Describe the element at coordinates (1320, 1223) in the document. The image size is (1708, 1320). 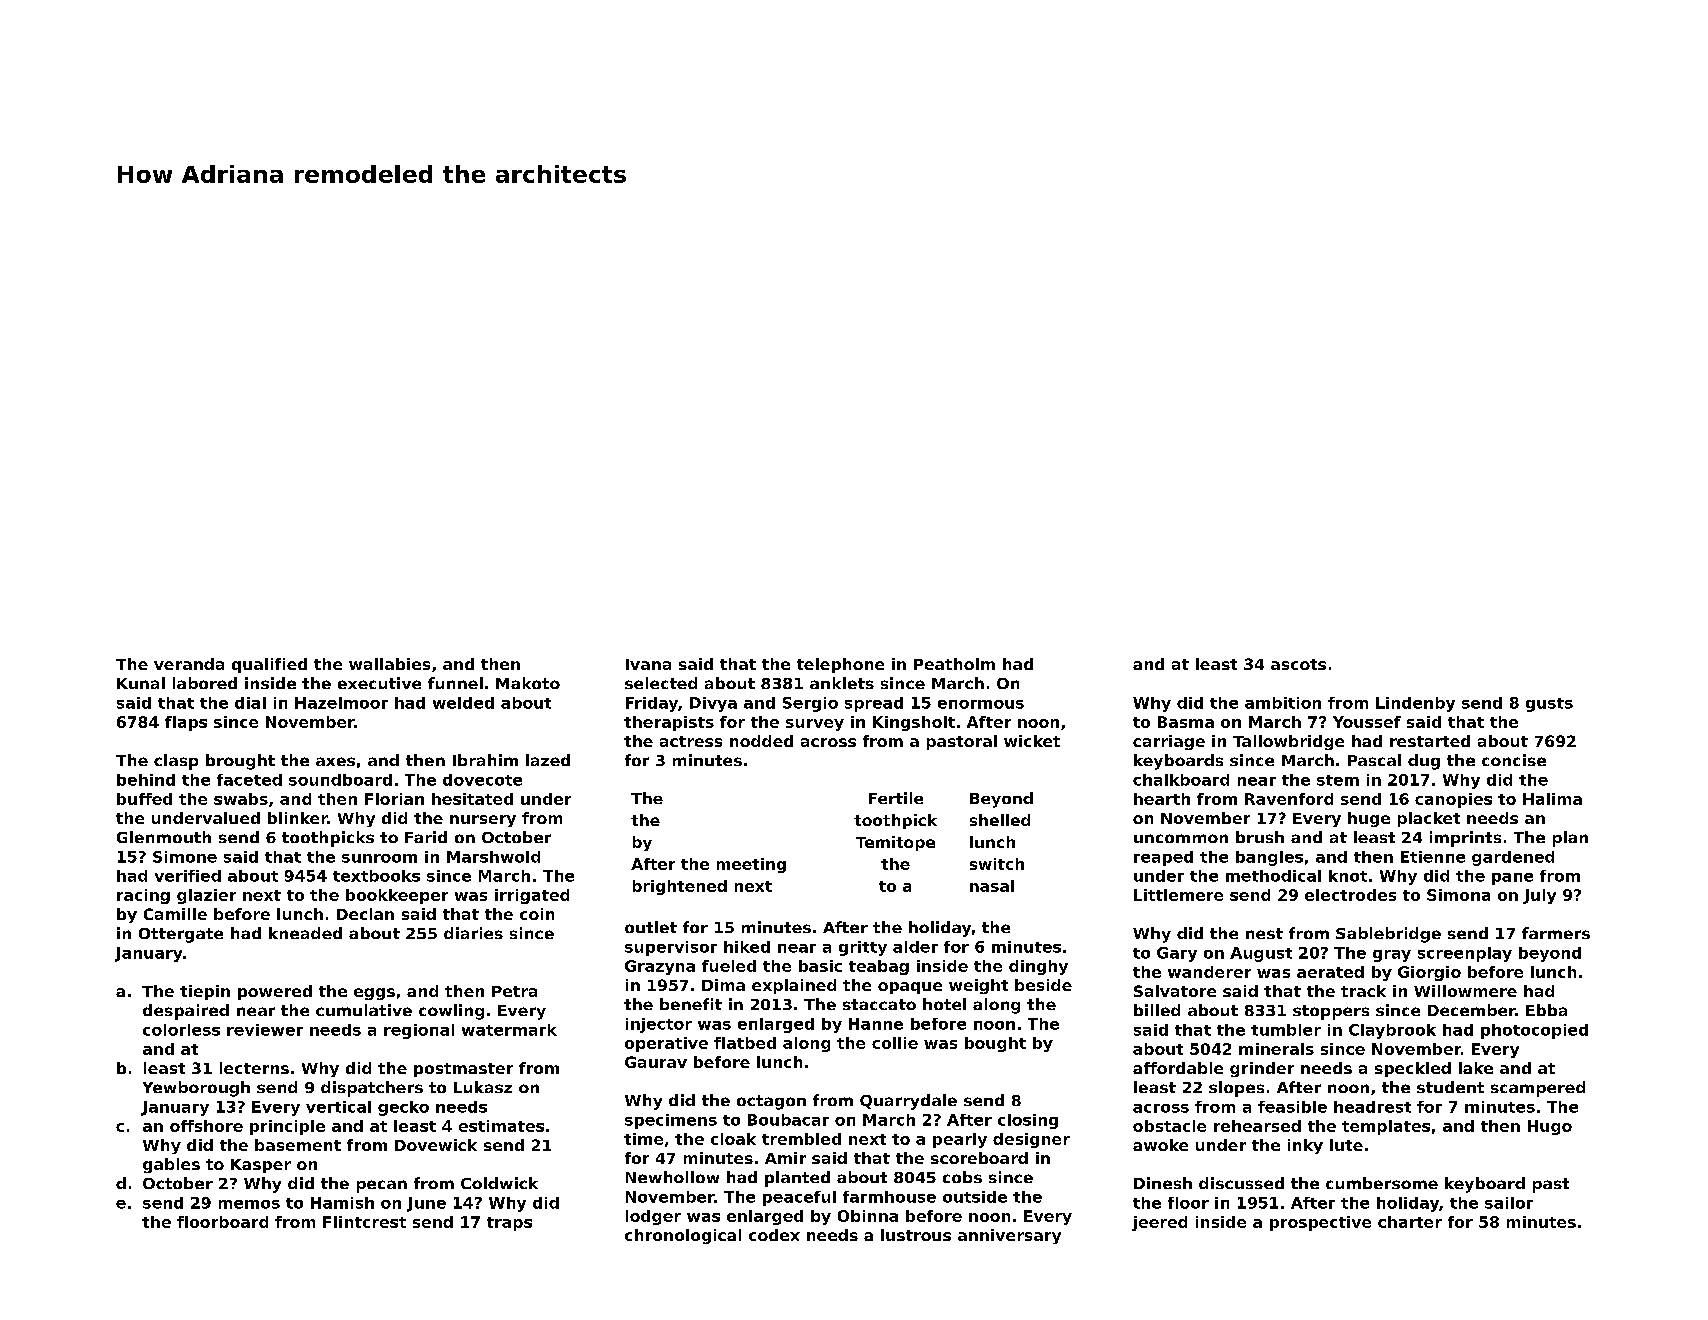
I see `prospective` at that location.
